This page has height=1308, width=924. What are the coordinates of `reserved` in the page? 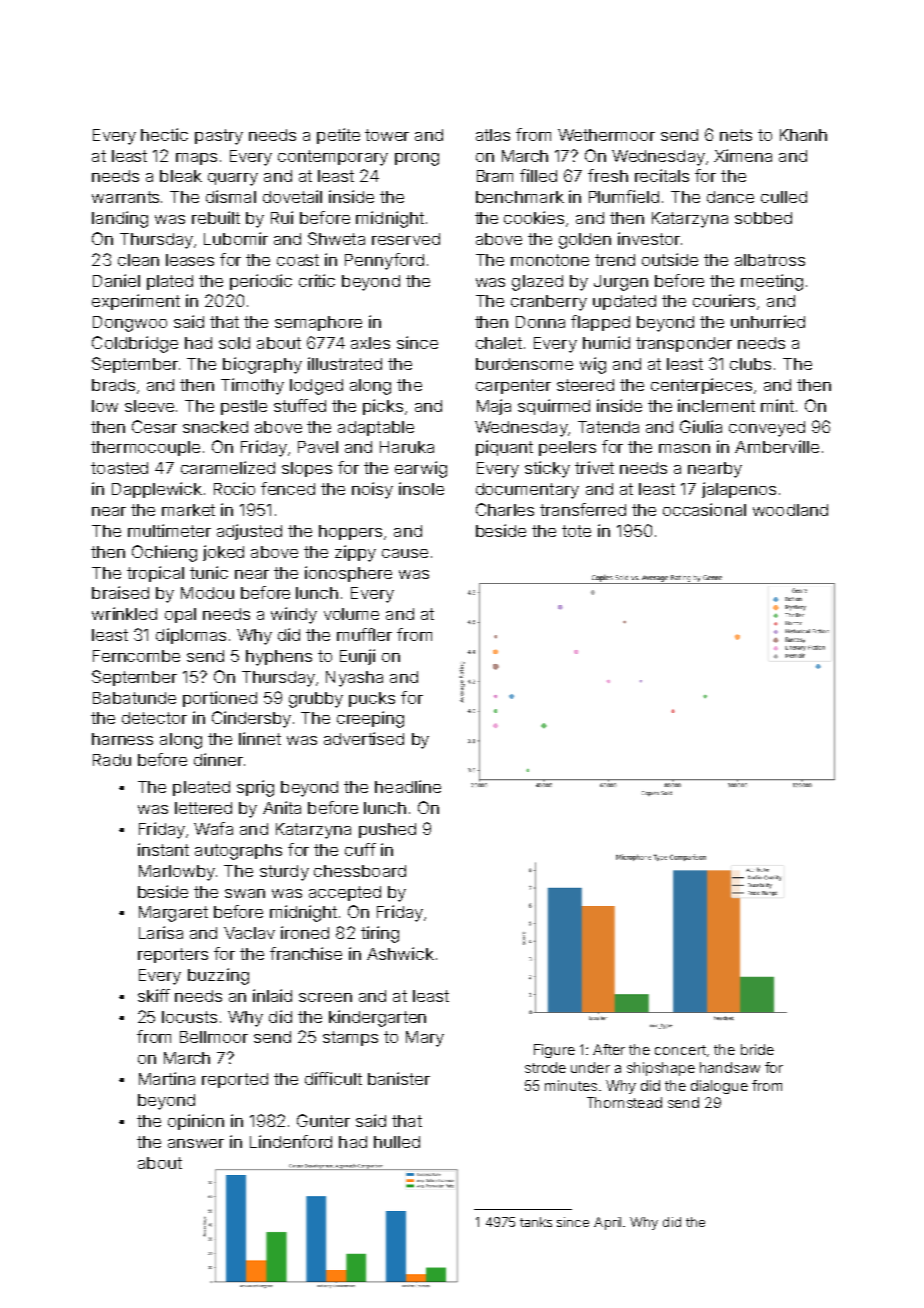 It's located at (406, 239).
